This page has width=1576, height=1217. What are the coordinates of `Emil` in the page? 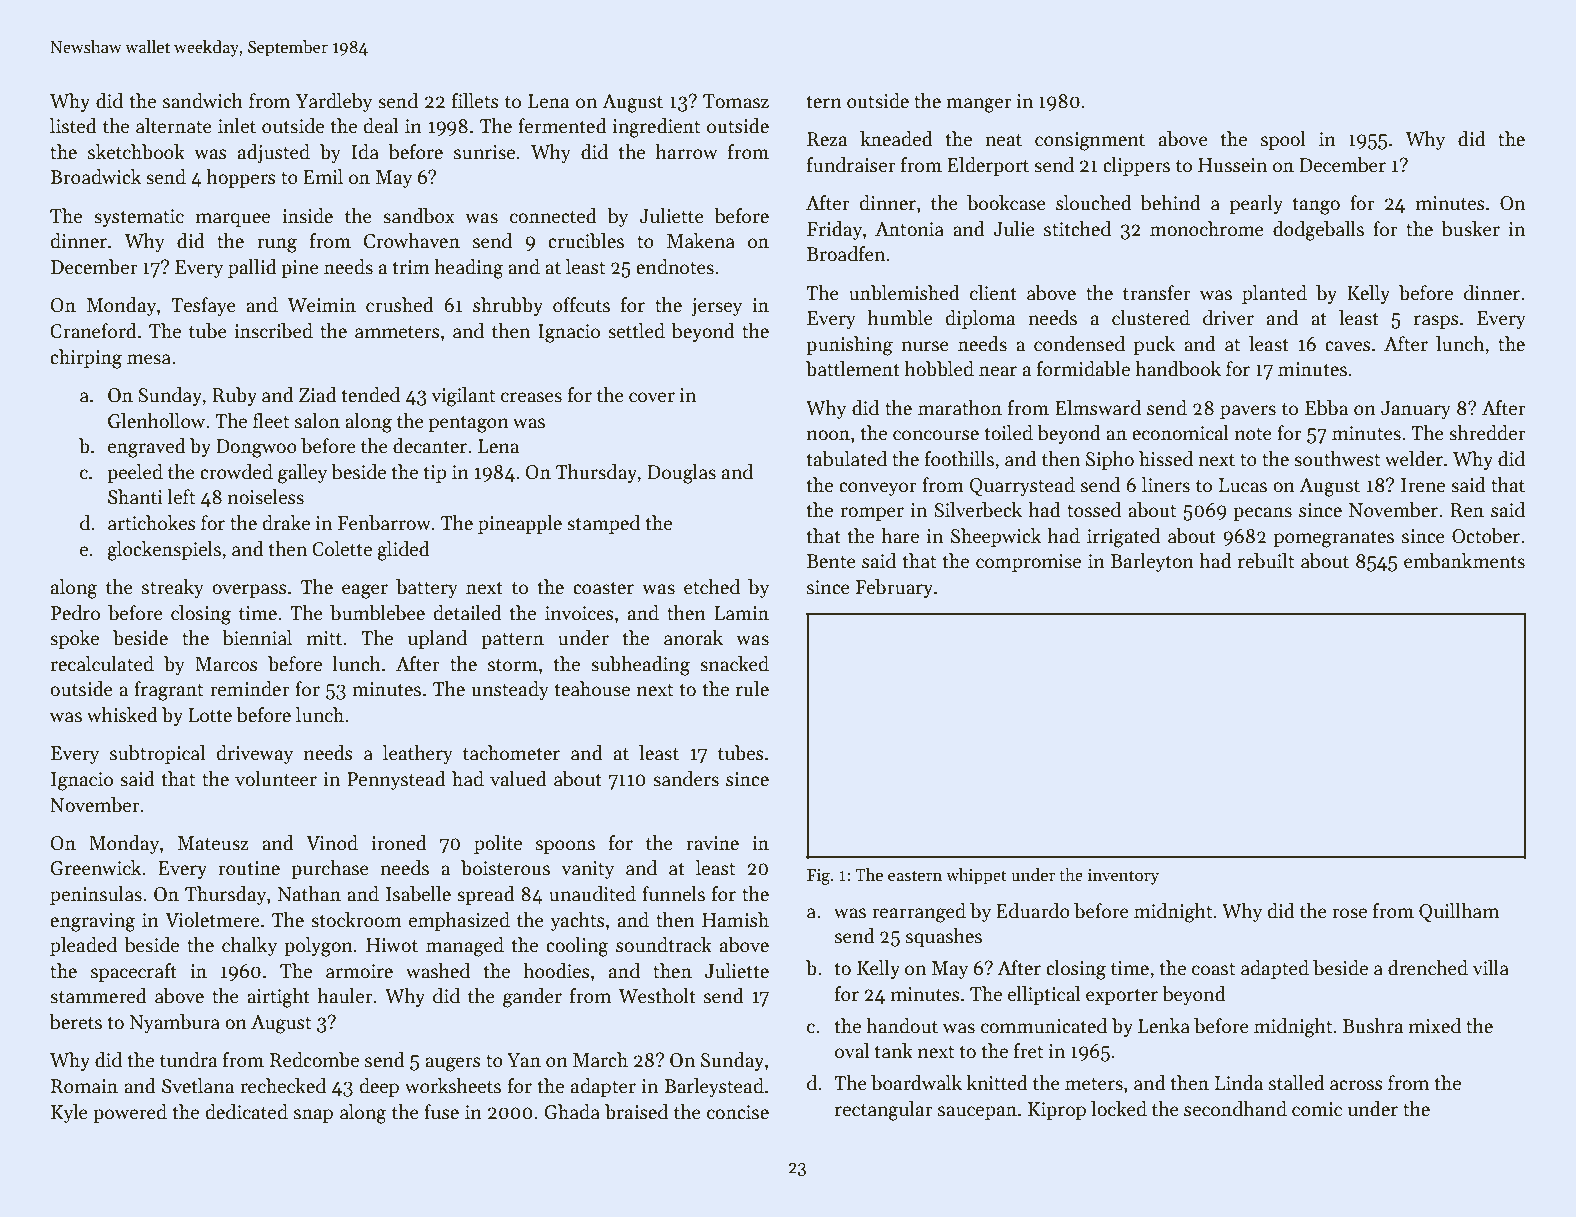 It's located at (323, 176).
